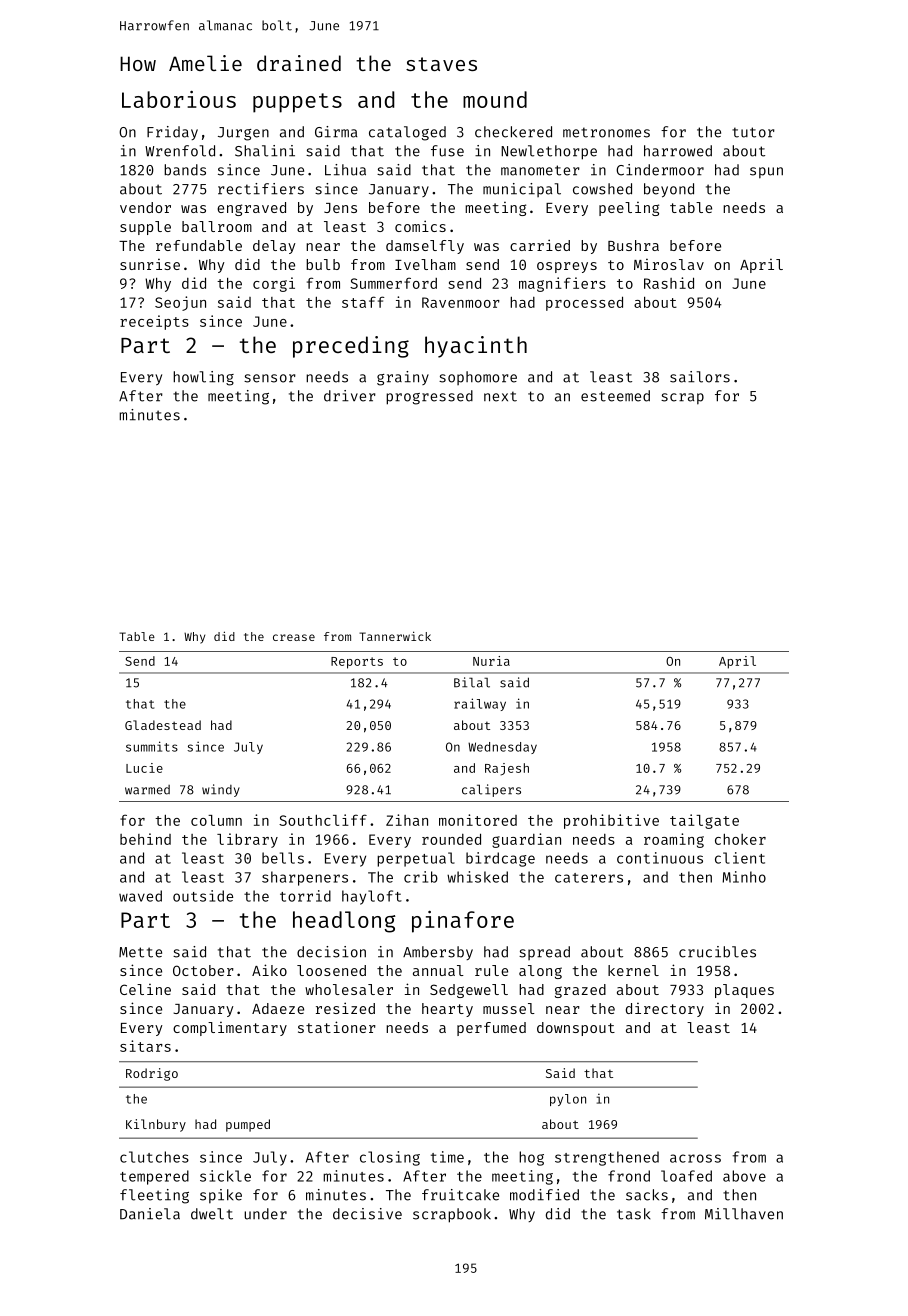 Image resolution: width=908 pixels, height=1316 pixels. Describe the element at coordinates (154, 322) in the screenshot. I see `receipts` at that location.
